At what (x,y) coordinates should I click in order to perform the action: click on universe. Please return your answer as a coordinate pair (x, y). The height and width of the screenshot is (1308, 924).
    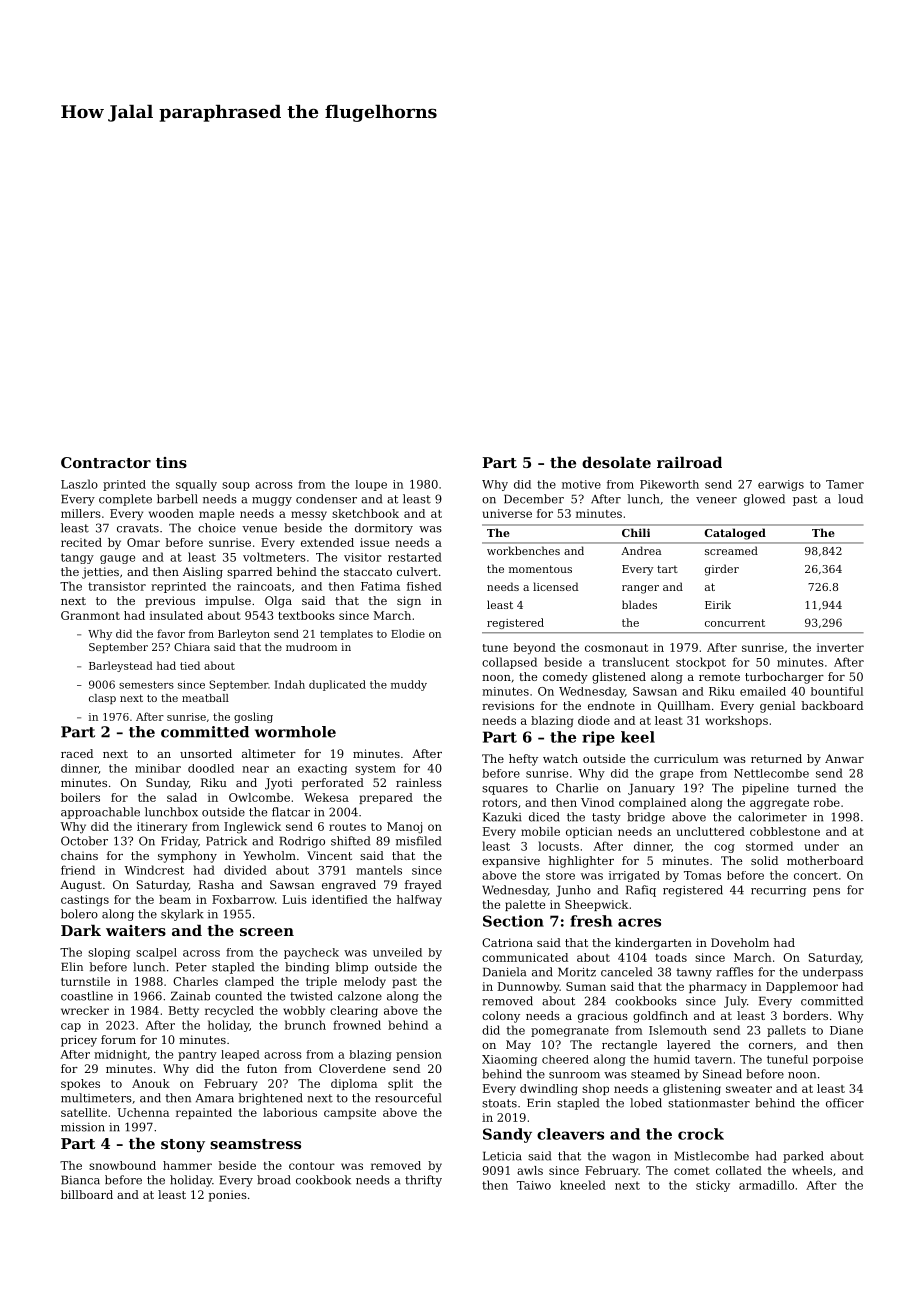
    Looking at the image, I should click on (507, 513).
